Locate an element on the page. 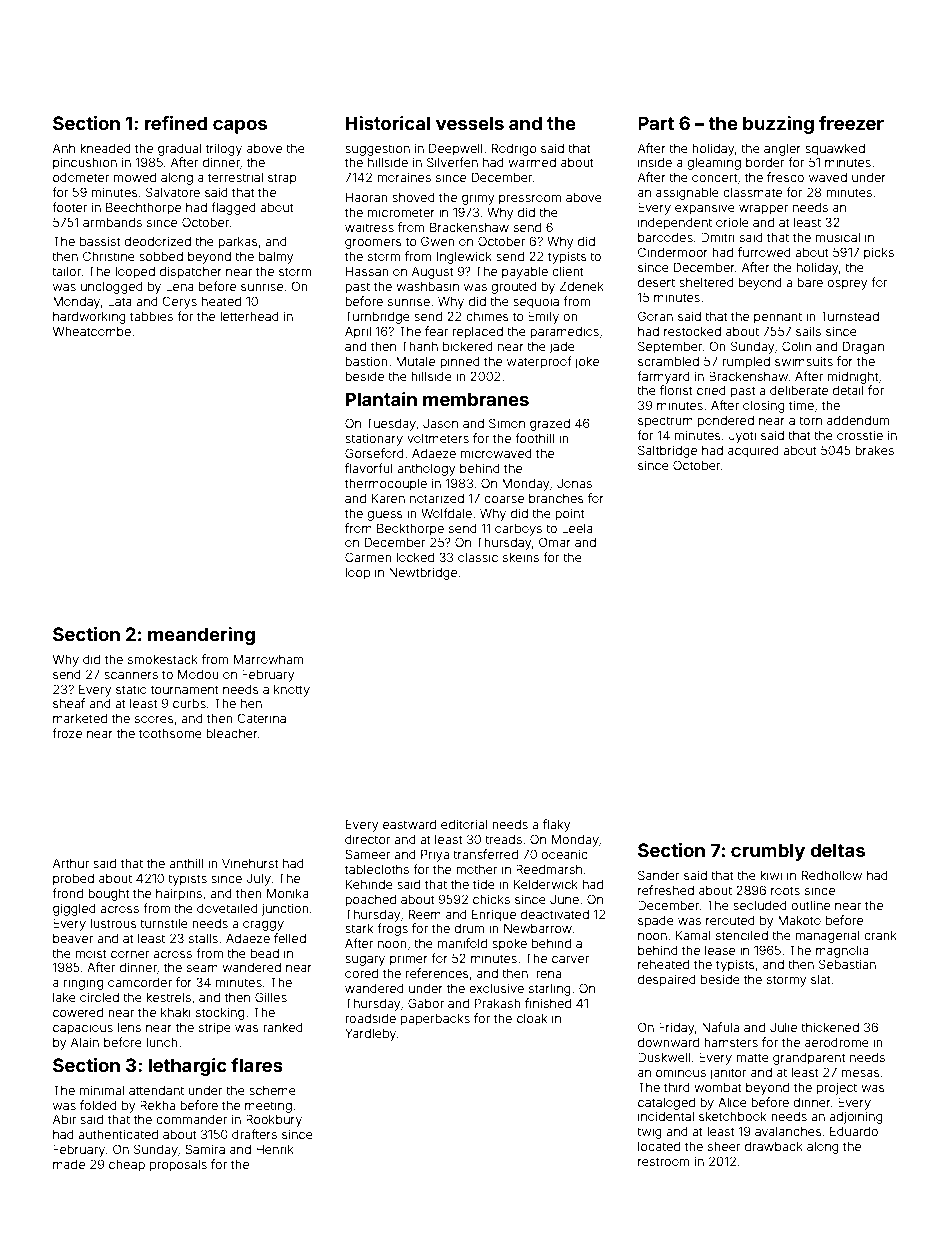 The image size is (952, 1233). meandering is located at coordinates (201, 636).
